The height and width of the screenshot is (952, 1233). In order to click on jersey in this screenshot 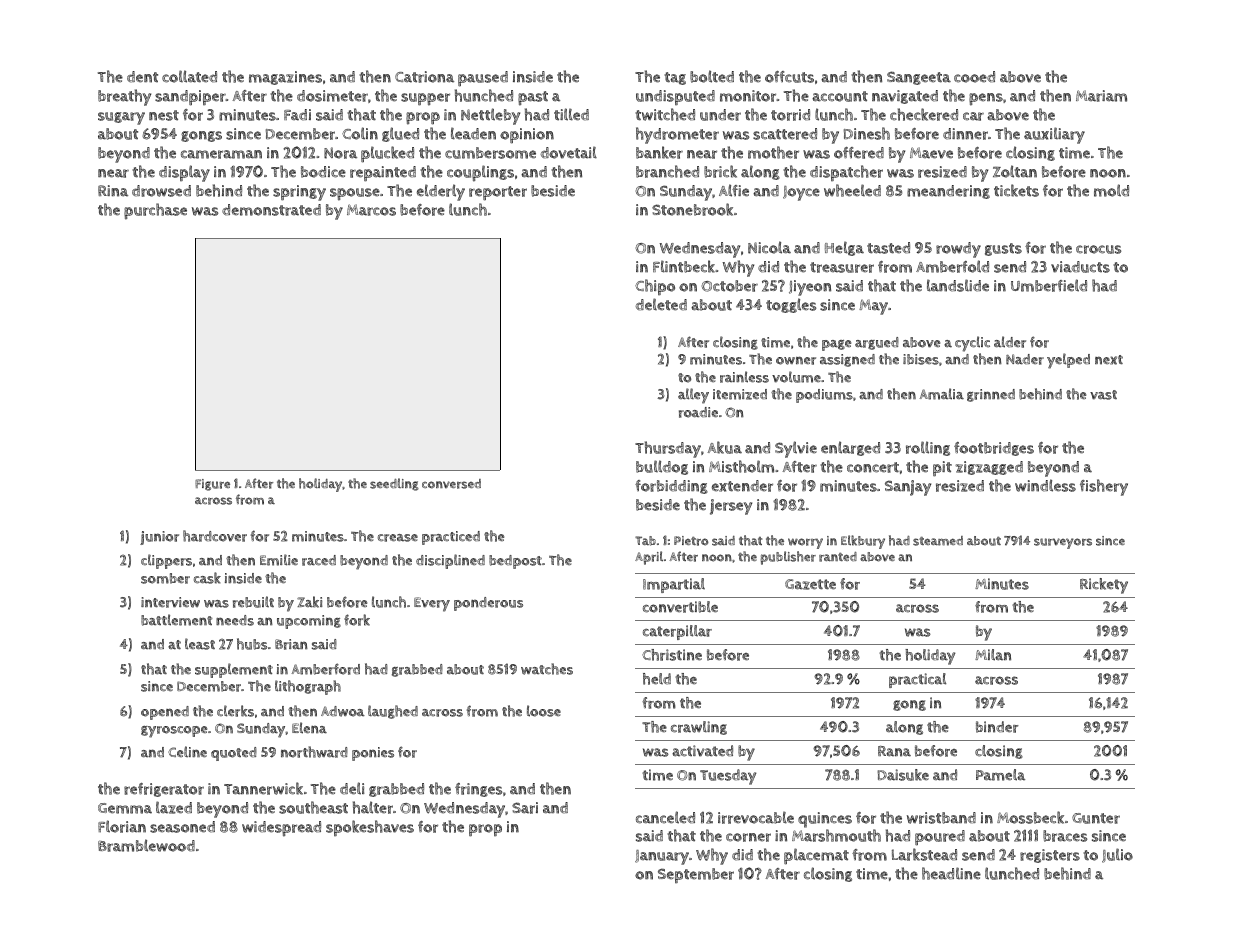, I will do `click(731, 507)`.
